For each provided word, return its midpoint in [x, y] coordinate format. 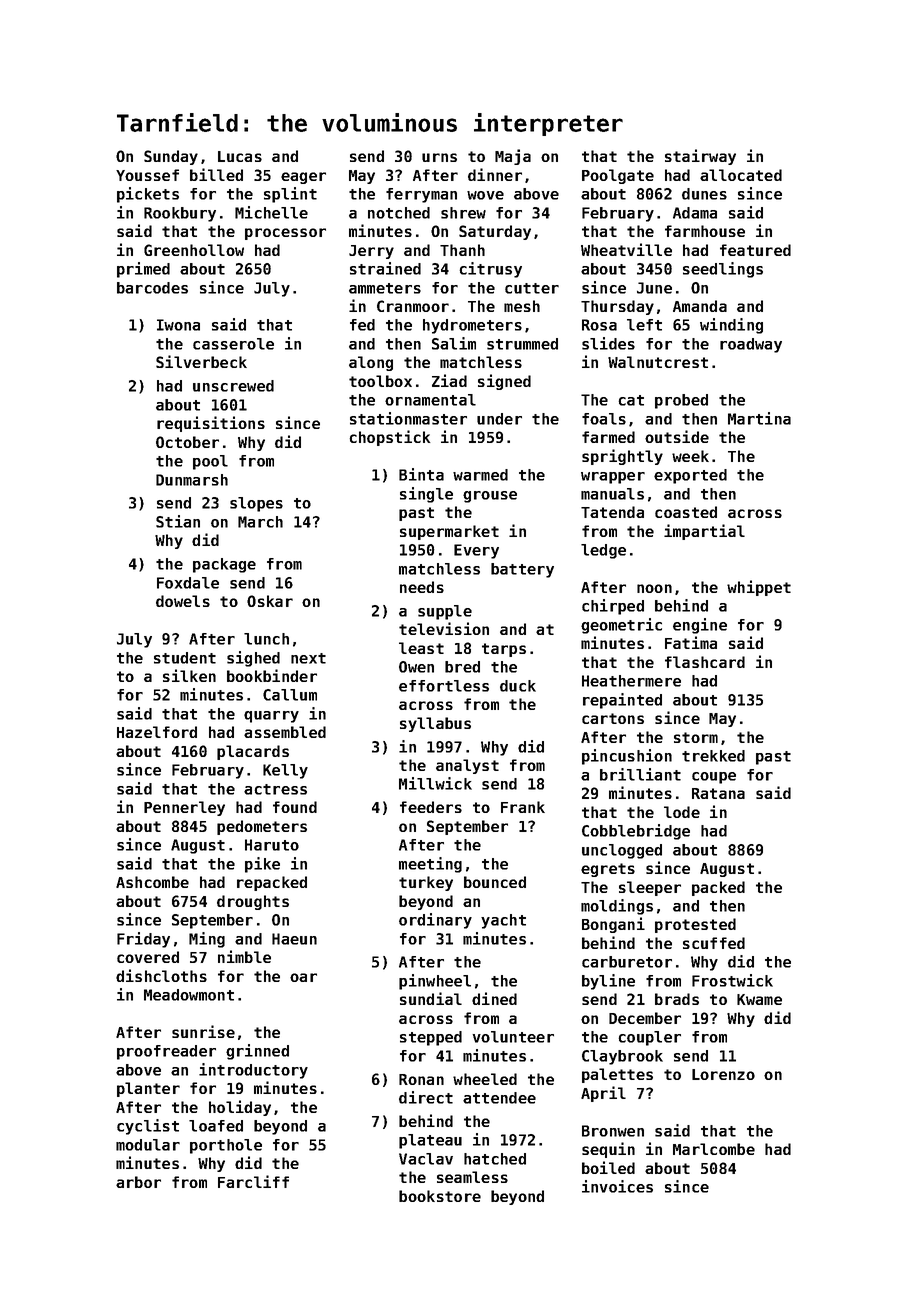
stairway [700, 157]
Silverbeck [201, 361]
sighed [253, 659]
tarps [504, 650]
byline [608, 982]
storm [696, 737]
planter [148, 1089]
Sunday [171, 157]
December [645, 1018]
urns [439, 157]
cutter [532, 288]
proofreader [166, 1052]
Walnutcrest [658, 362]
